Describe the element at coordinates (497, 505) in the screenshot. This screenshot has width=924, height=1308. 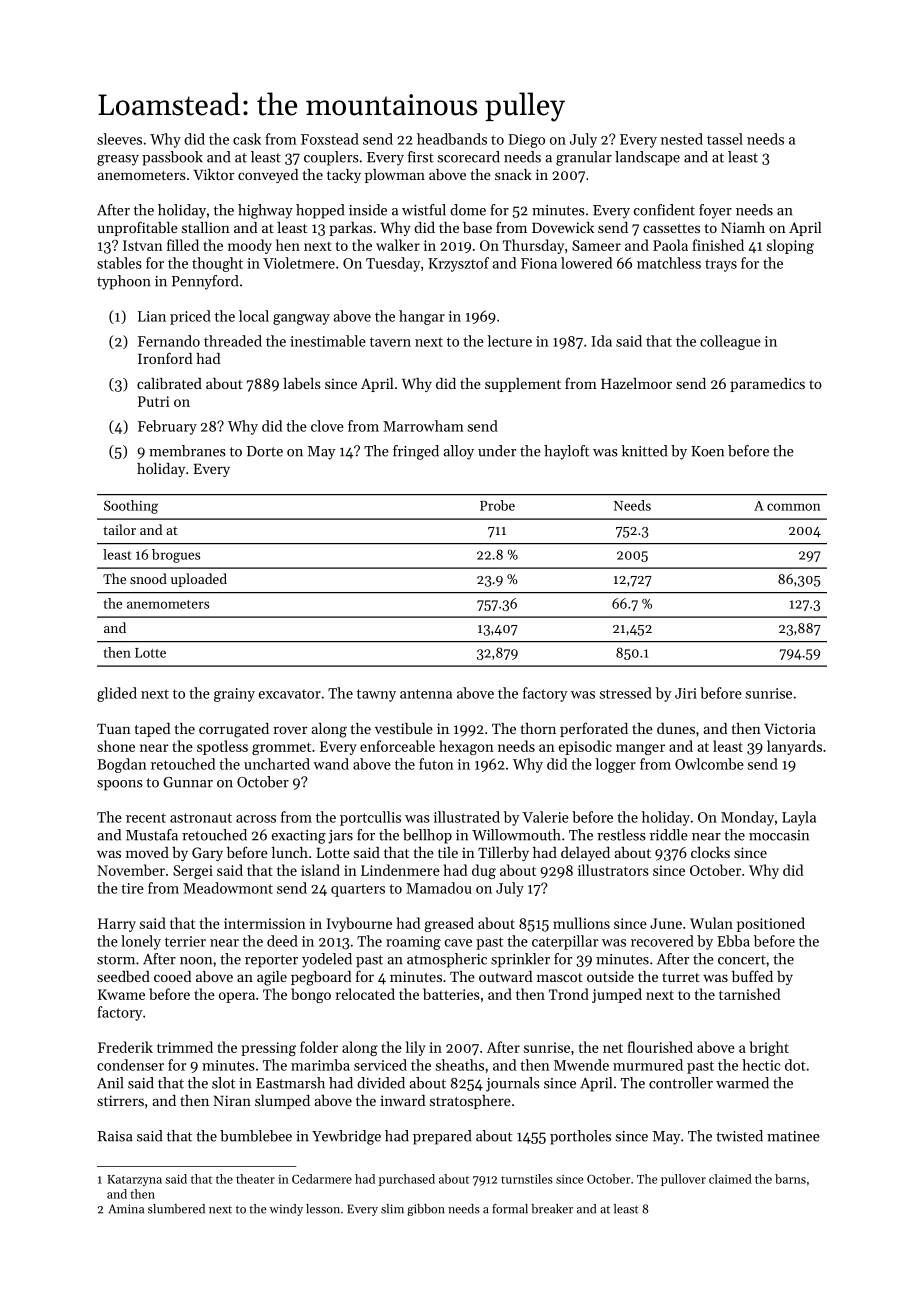
I see `Probe` at that location.
